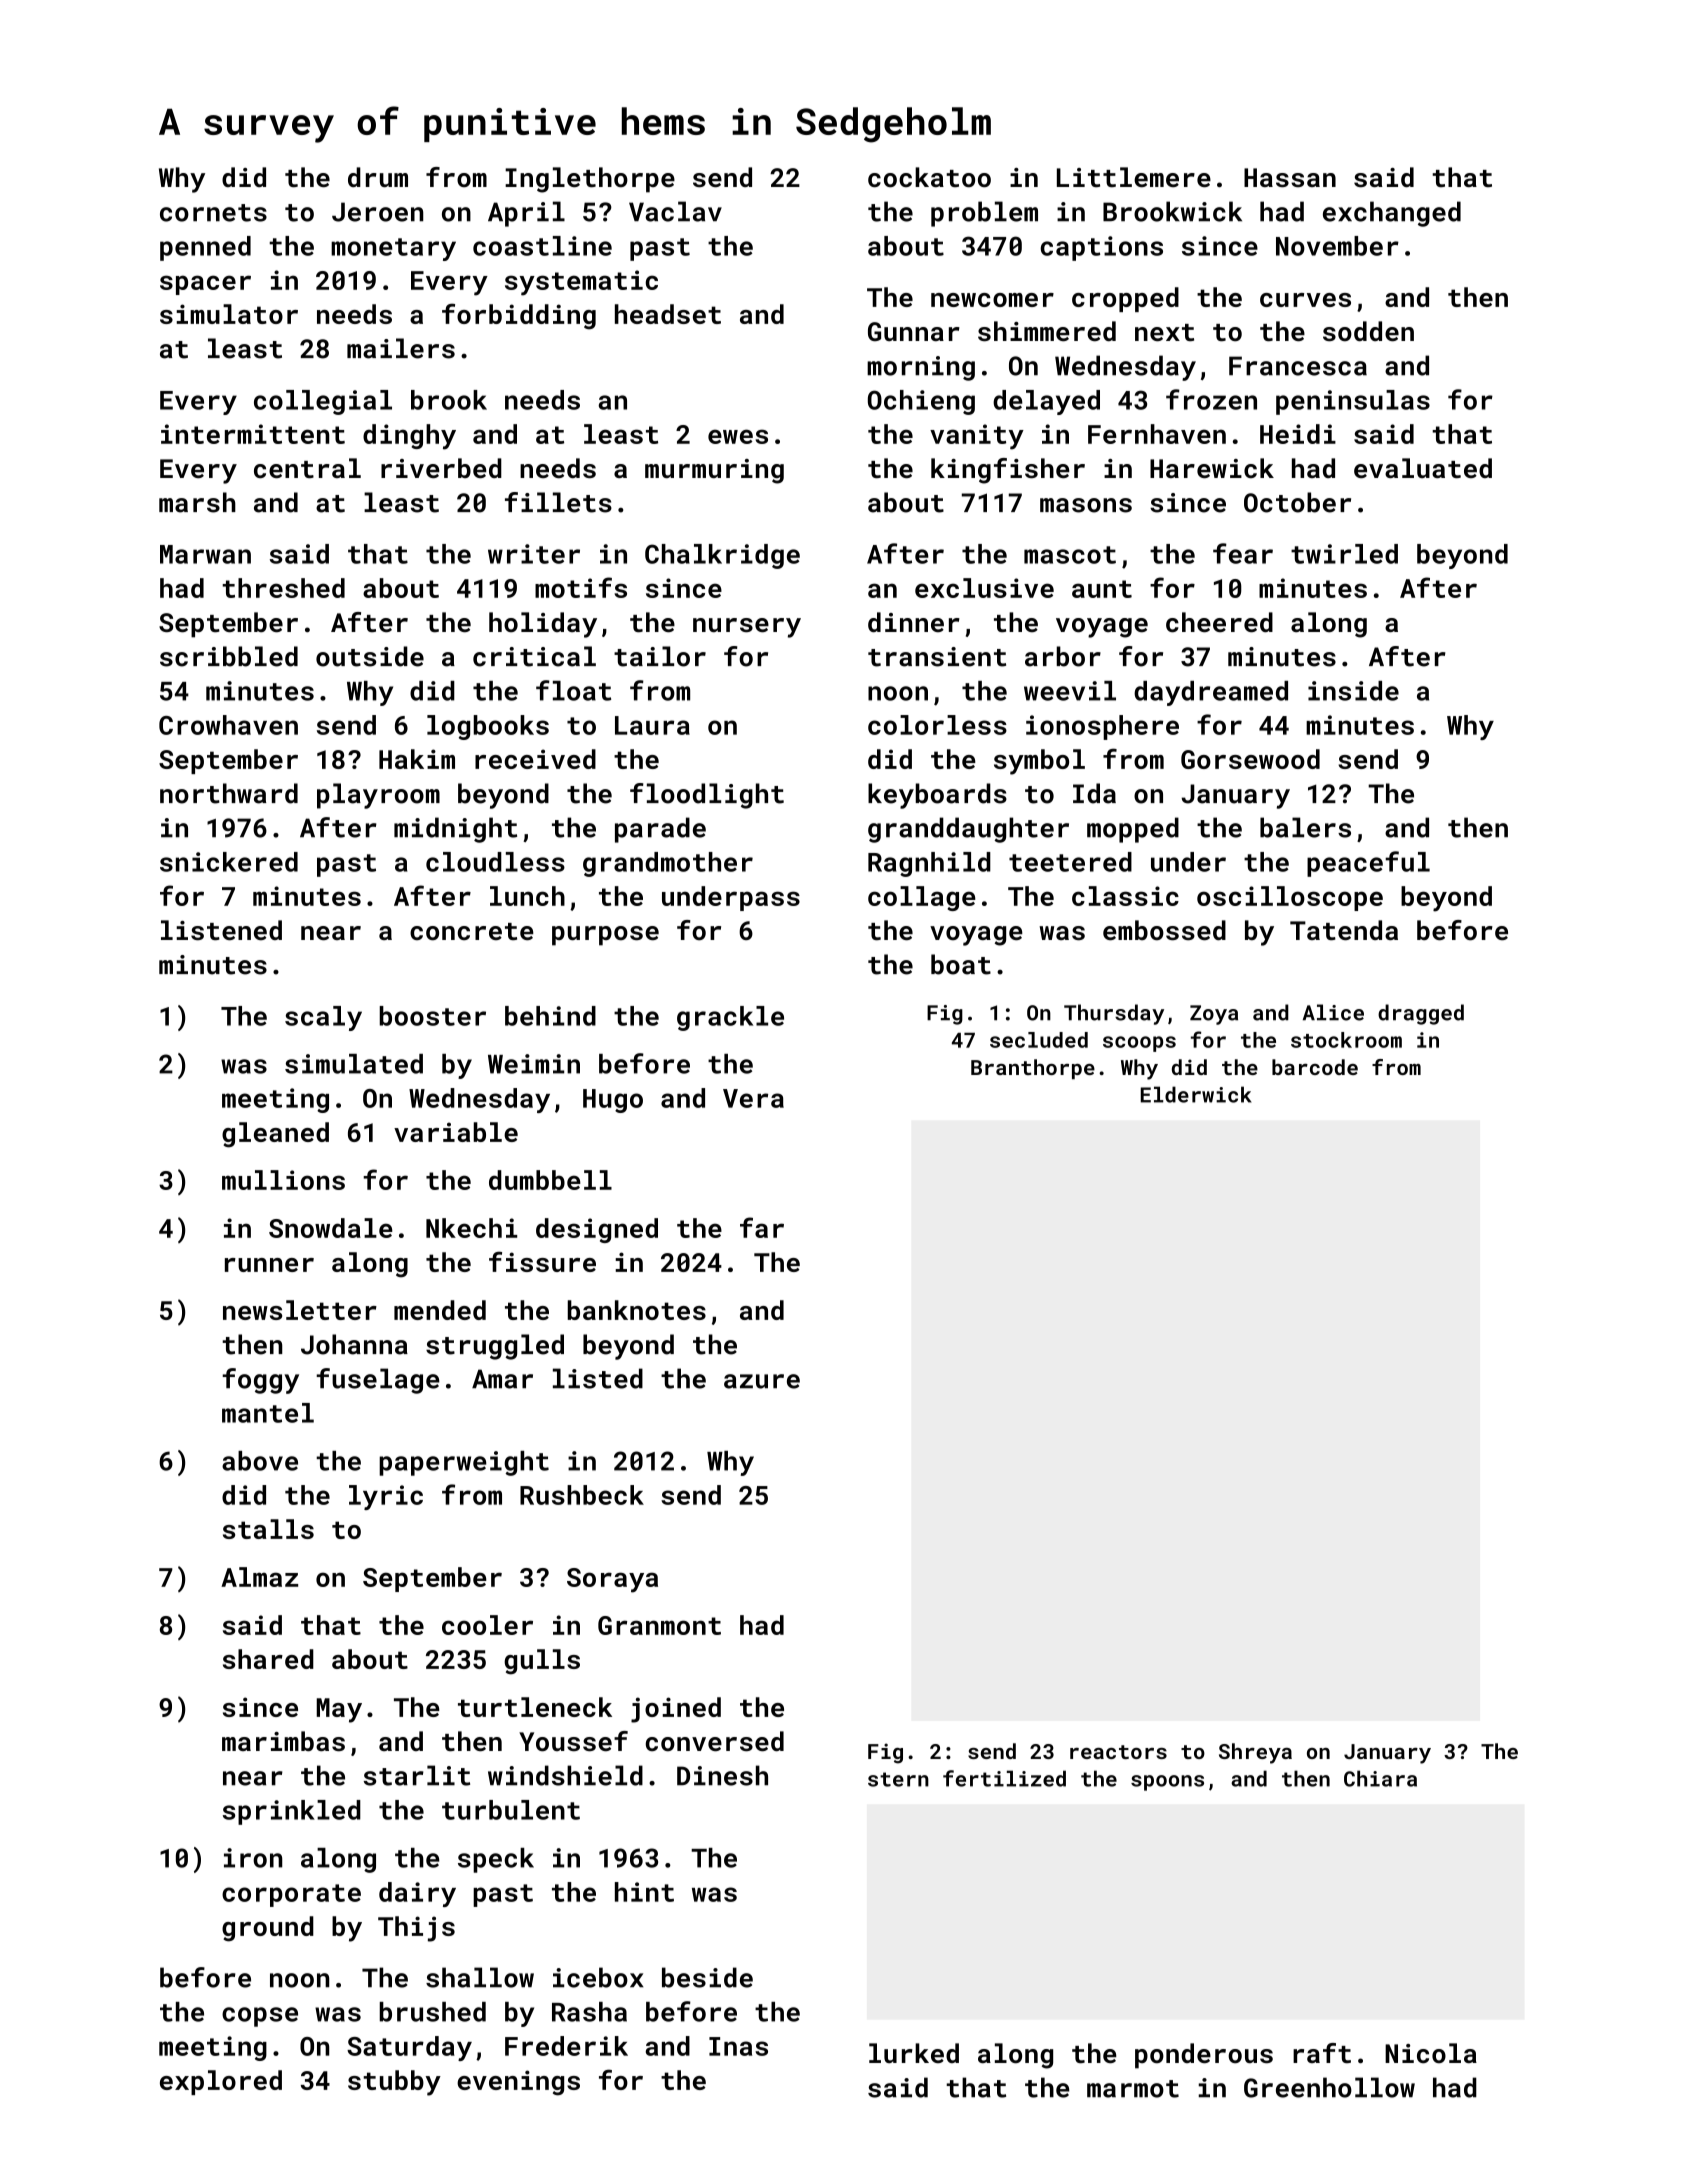 This screenshot has height=2178, width=1683. Describe the element at coordinates (495, 1347) in the screenshot. I see `struggled` at that location.
